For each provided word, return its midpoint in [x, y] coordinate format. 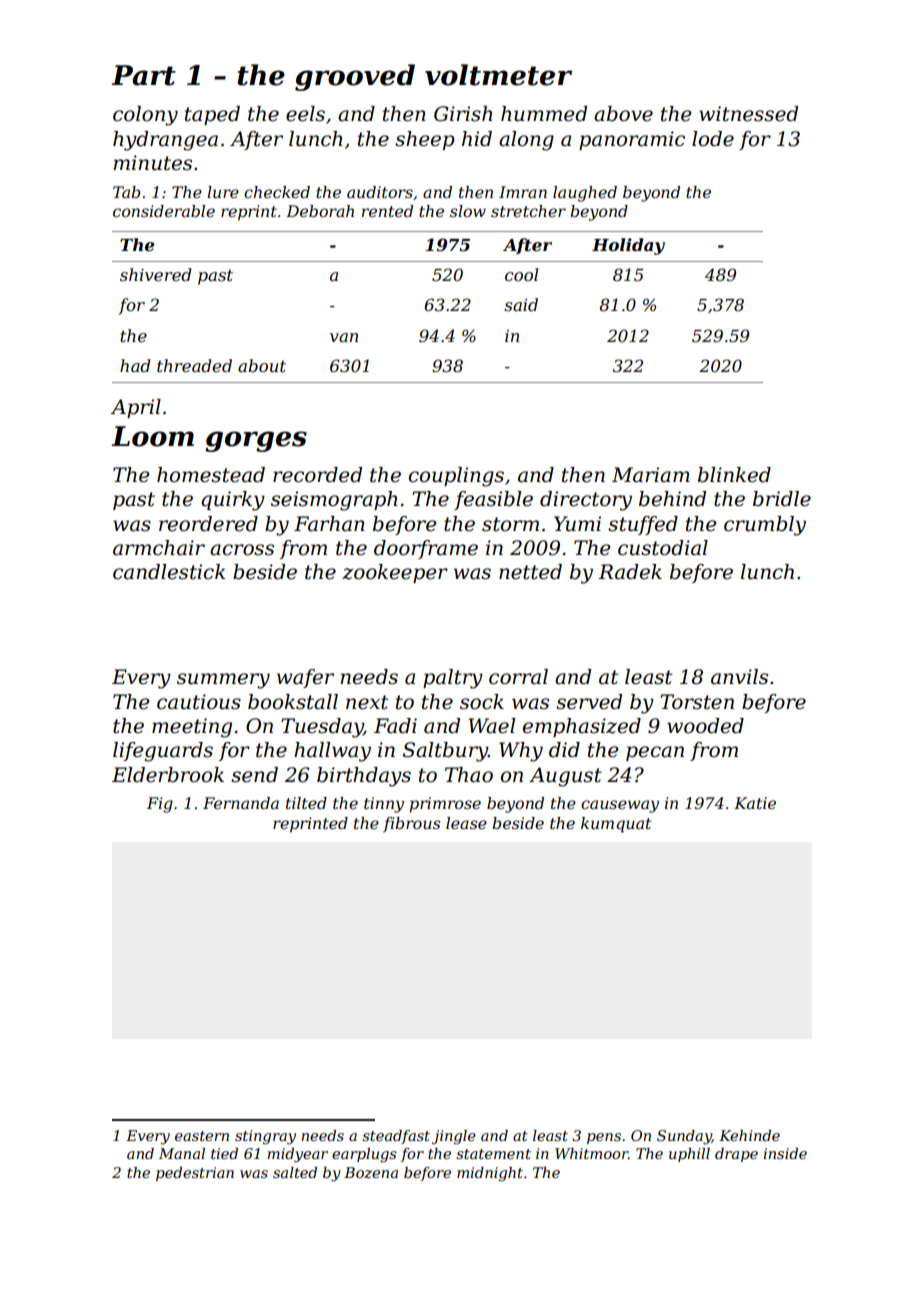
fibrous [411, 824]
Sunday [684, 1137]
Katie [755, 803]
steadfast [396, 1137]
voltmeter [498, 75]
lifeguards [163, 752]
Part [143, 75]
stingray [265, 1137]
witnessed [748, 114]
